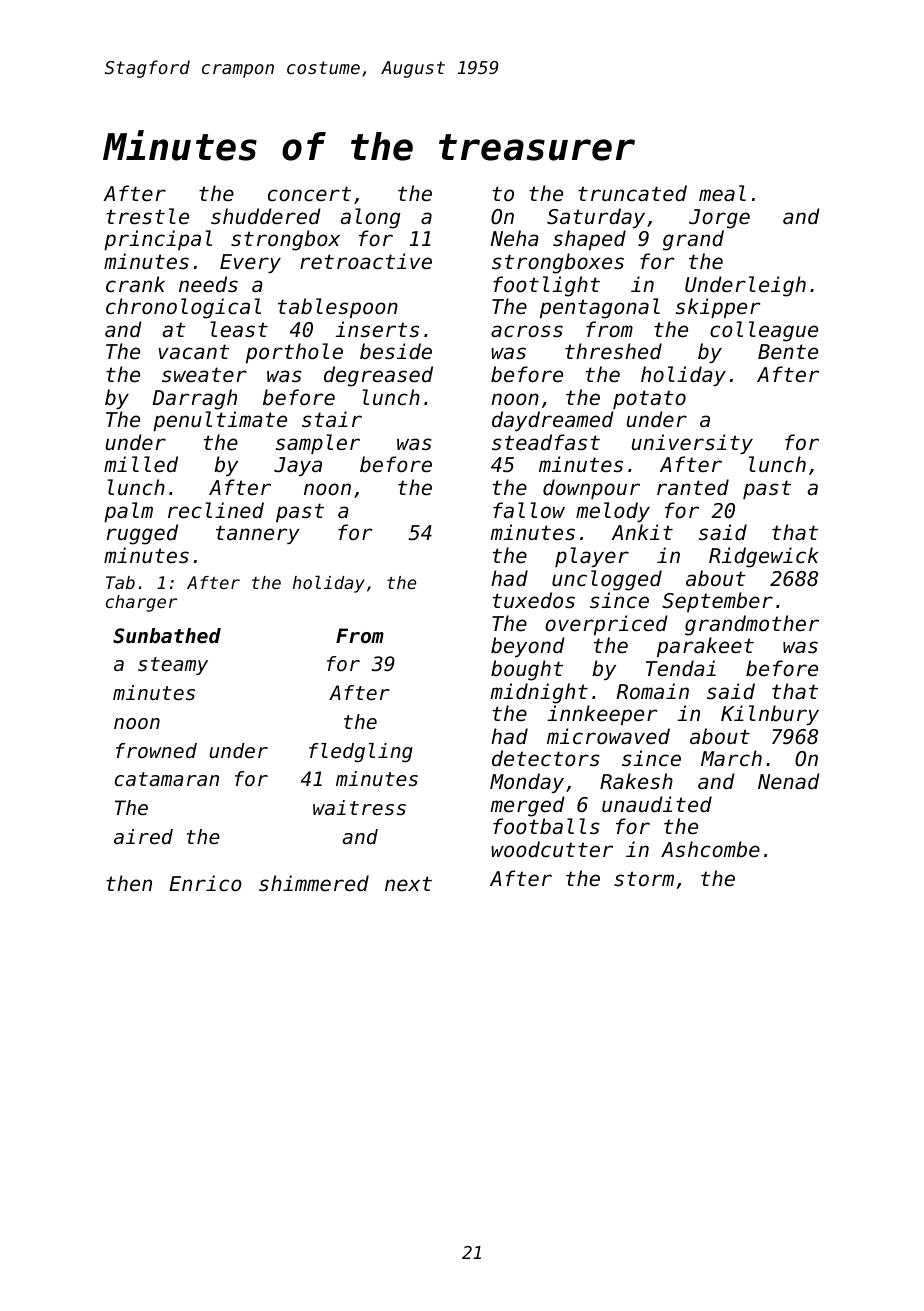 This image has height=1311, width=924. What do you see at coordinates (722, 193) in the image?
I see `meal` at bounding box center [722, 193].
